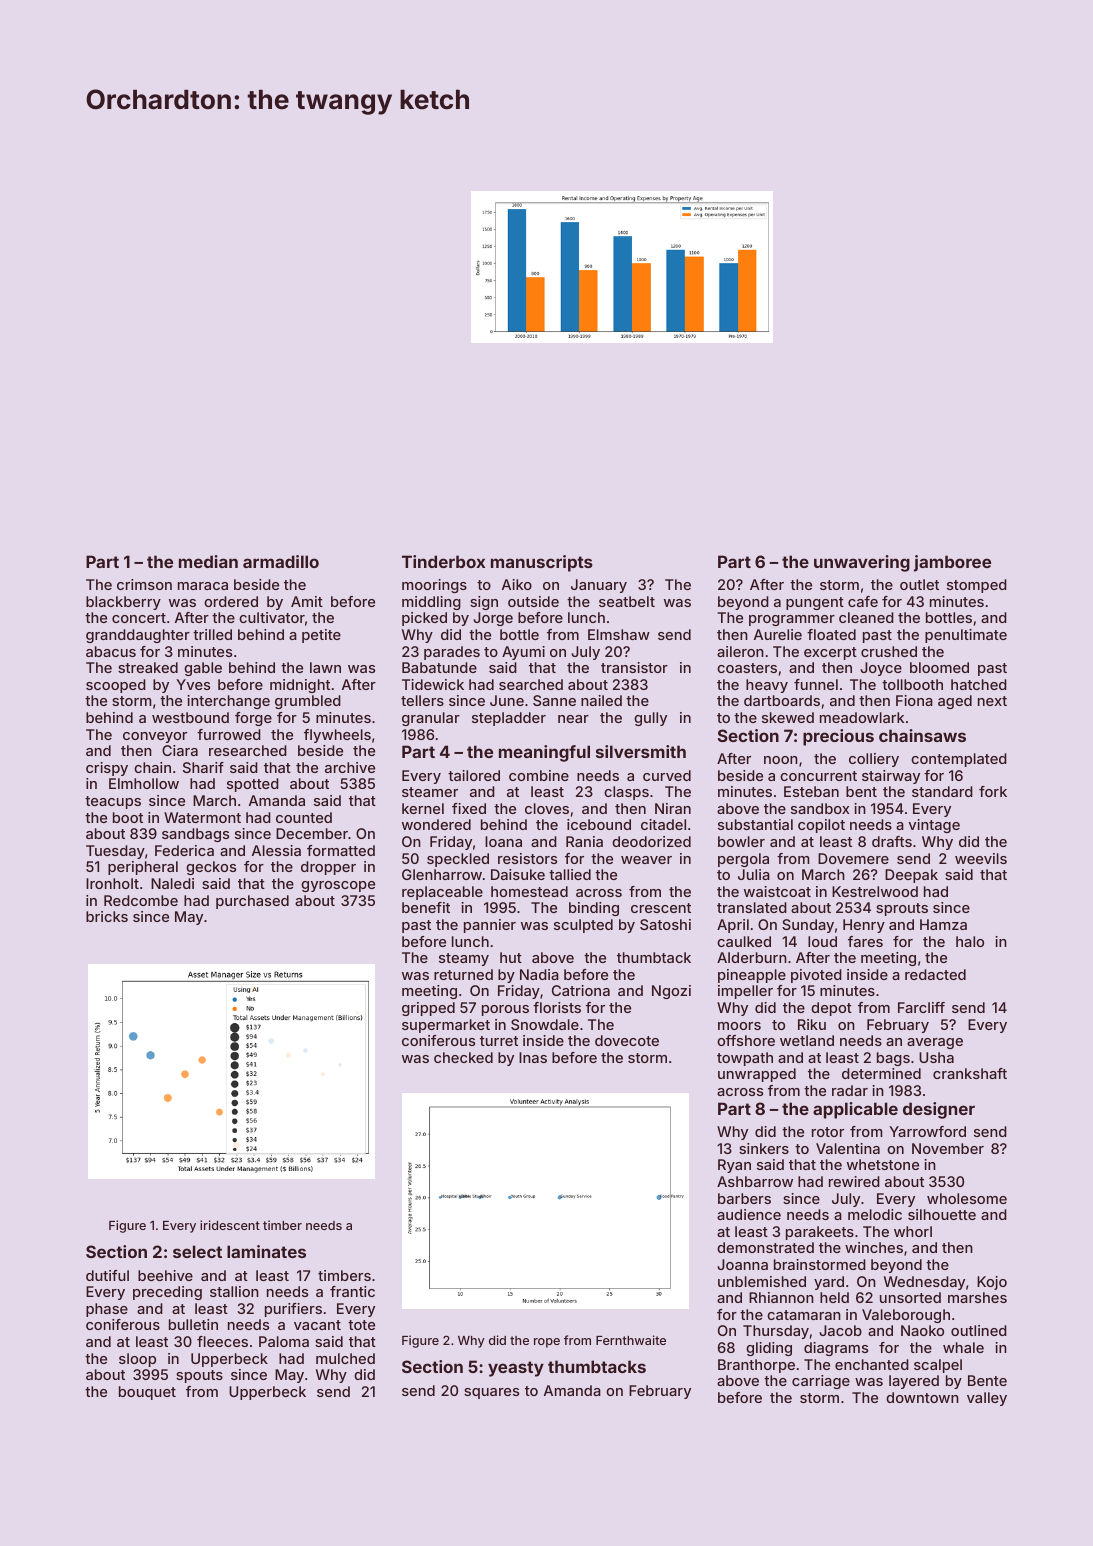  What do you see at coordinates (744, 1198) in the document?
I see `barbers` at bounding box center [744, 1198].
